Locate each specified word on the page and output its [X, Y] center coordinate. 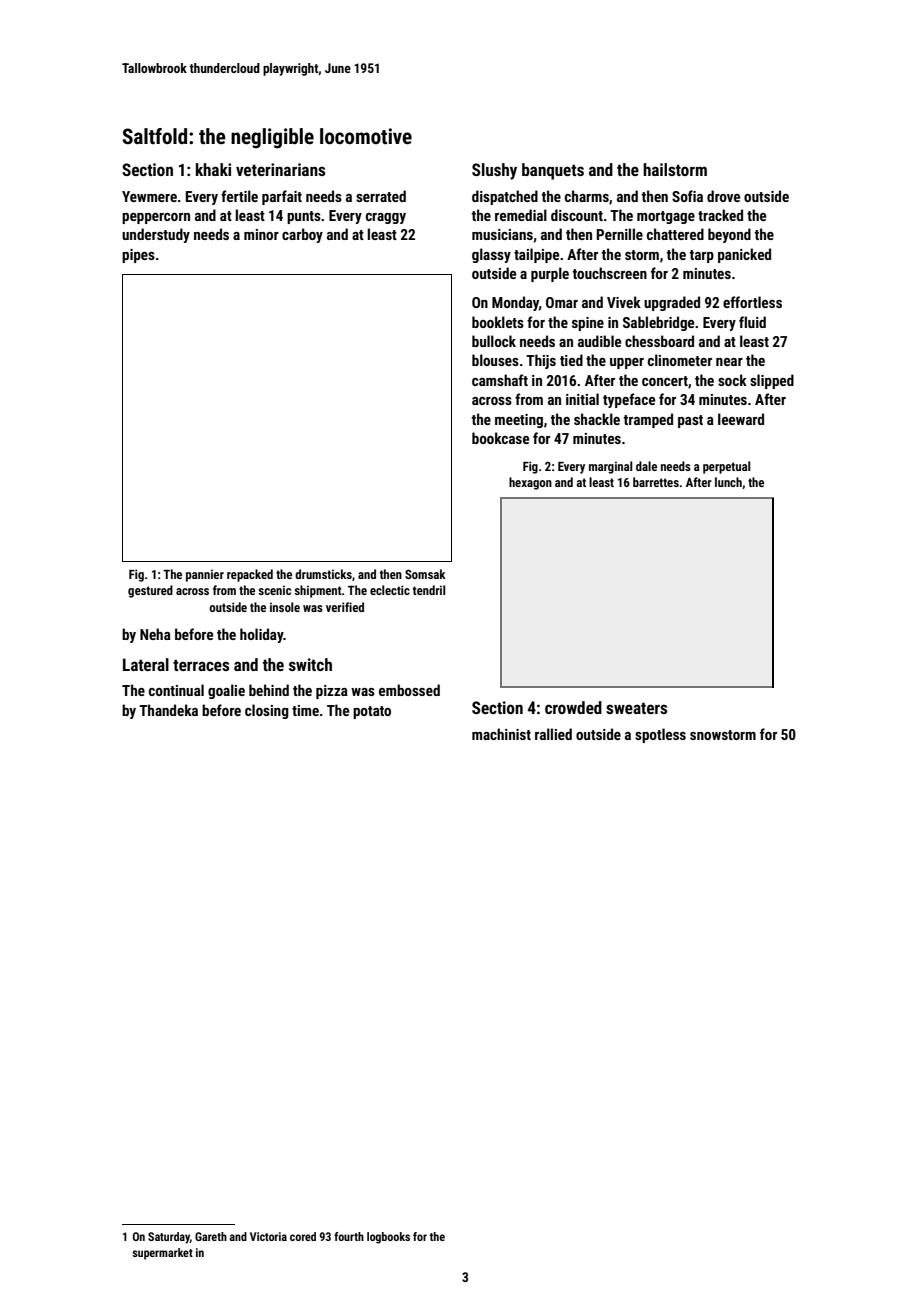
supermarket [162, 1254]
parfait [282, 197]
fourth [349, 1236]
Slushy [494, 171]
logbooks [388, 1238]
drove [723, 196]
